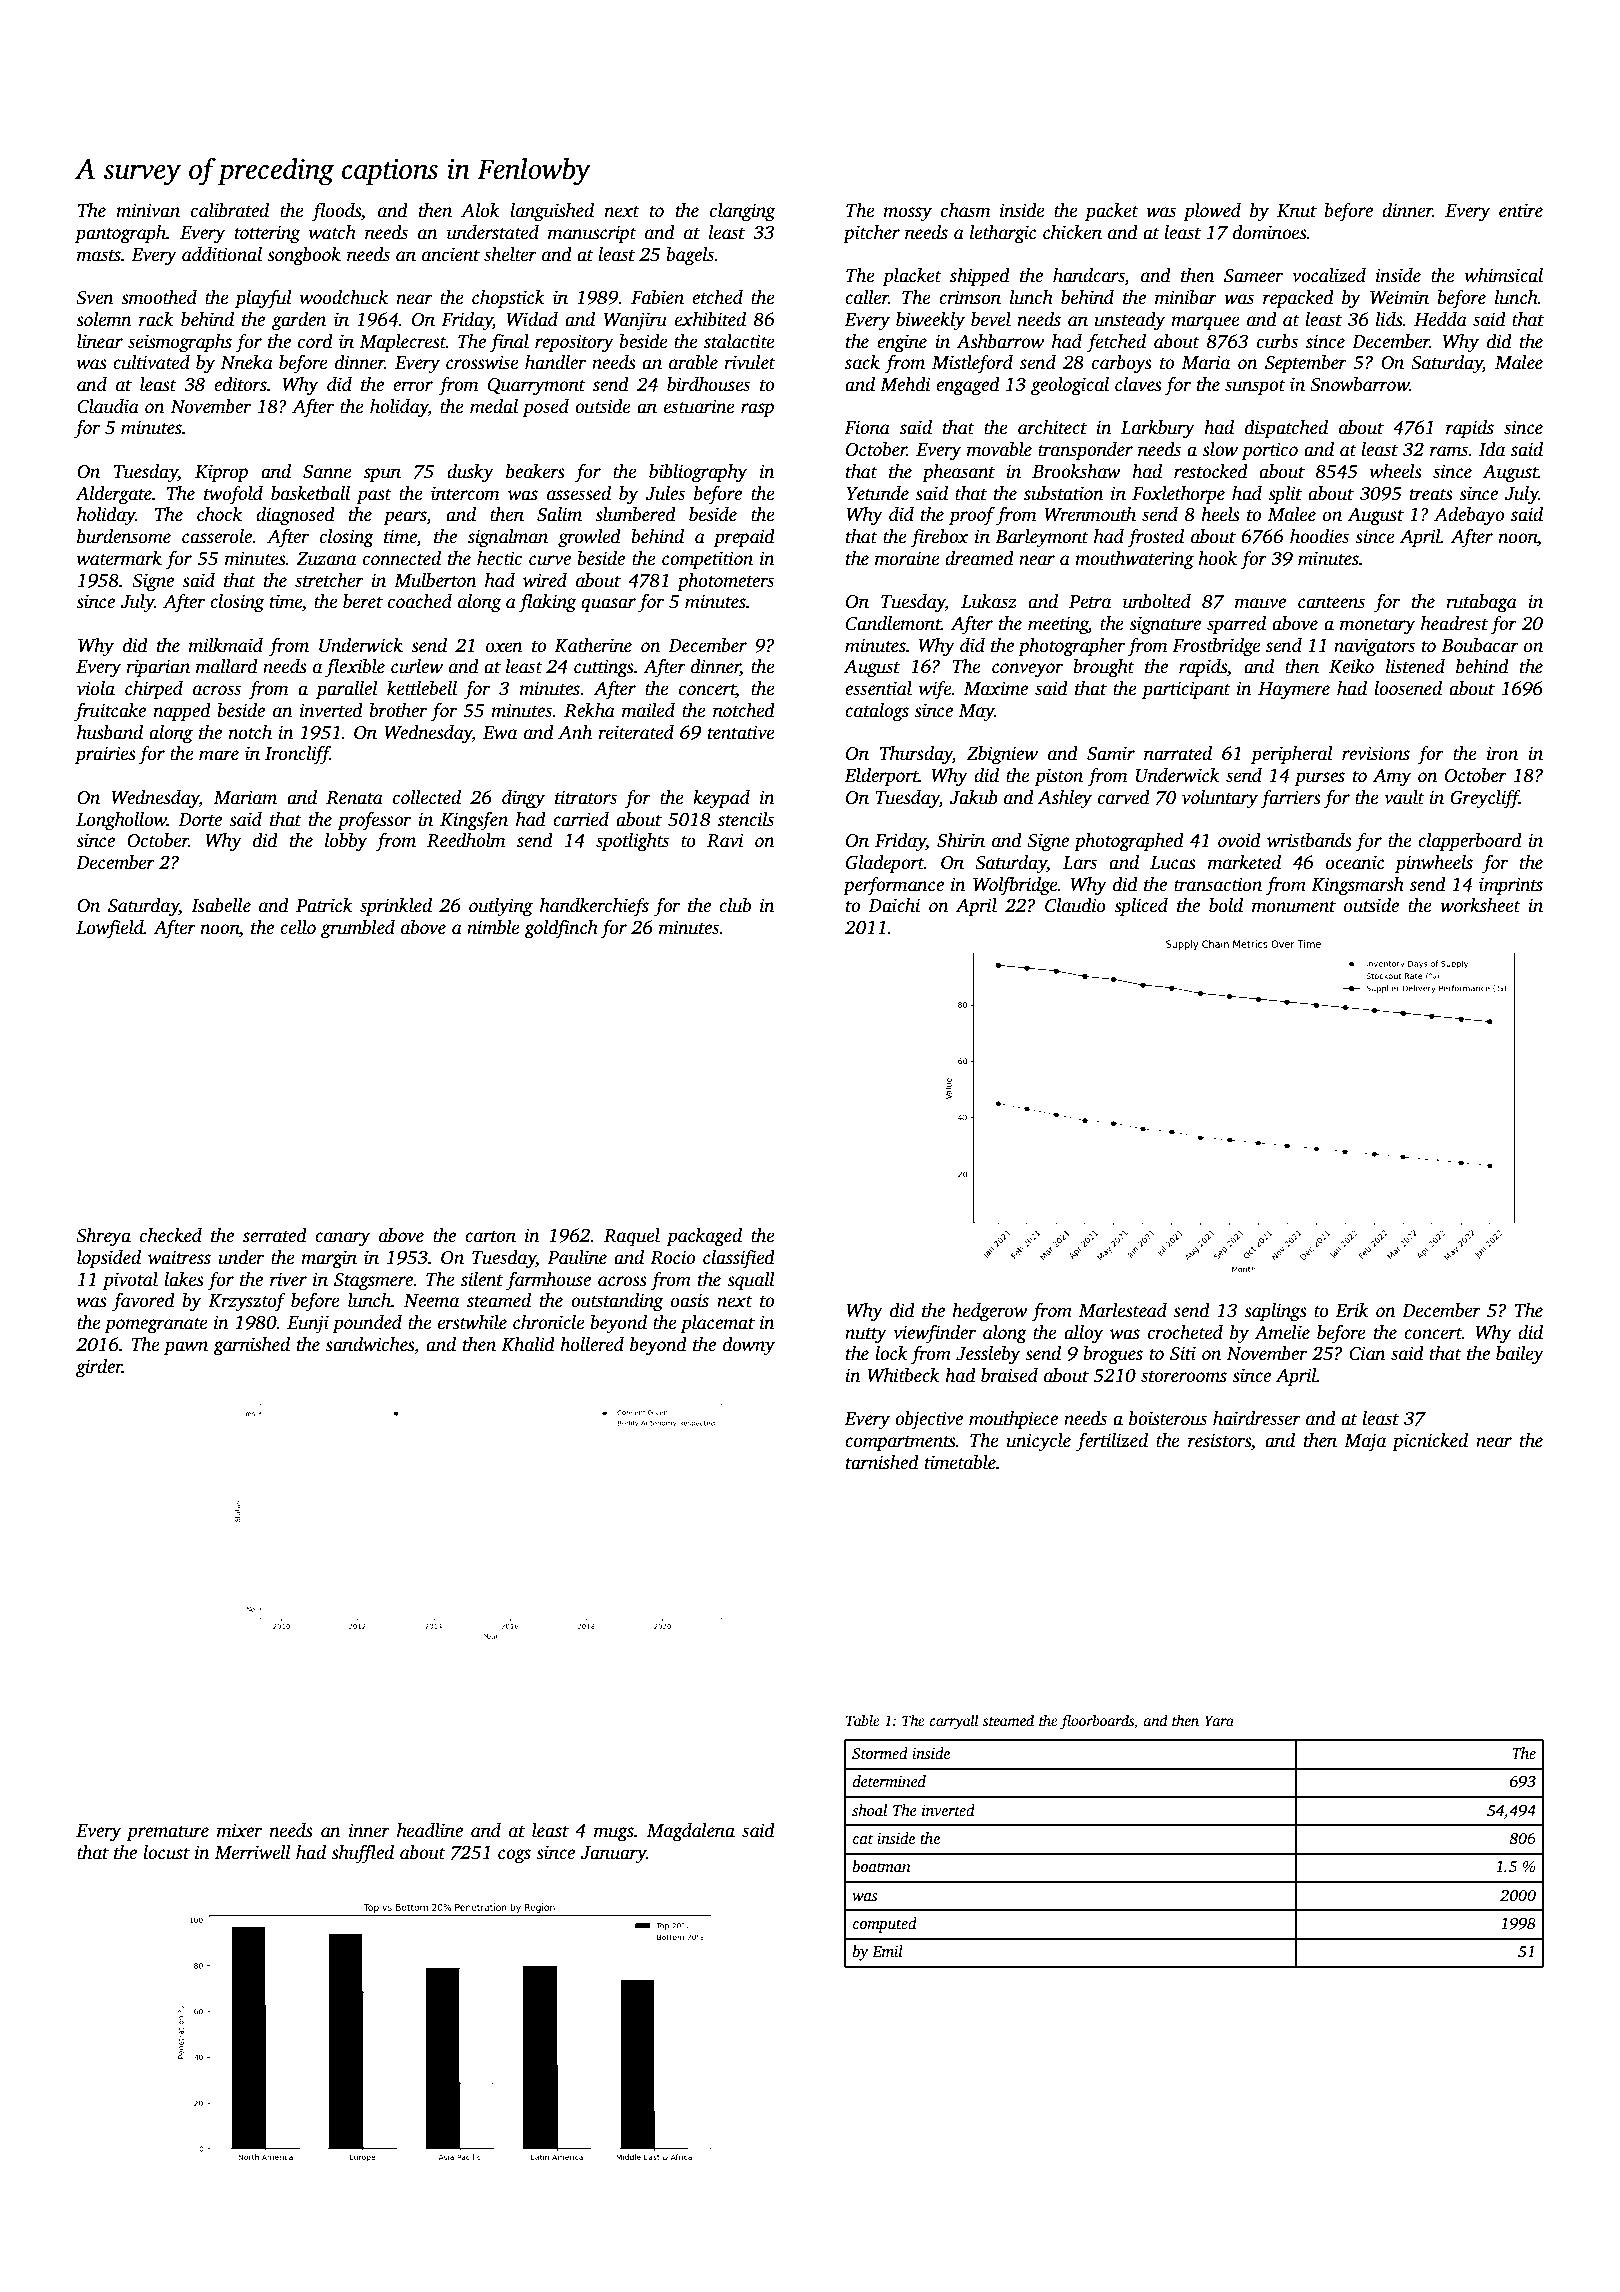 This screenshot has height=2292, width=1620. Describe the element at coordinates (887, 1951) in the screenshot. I see `Emil` at that location.
